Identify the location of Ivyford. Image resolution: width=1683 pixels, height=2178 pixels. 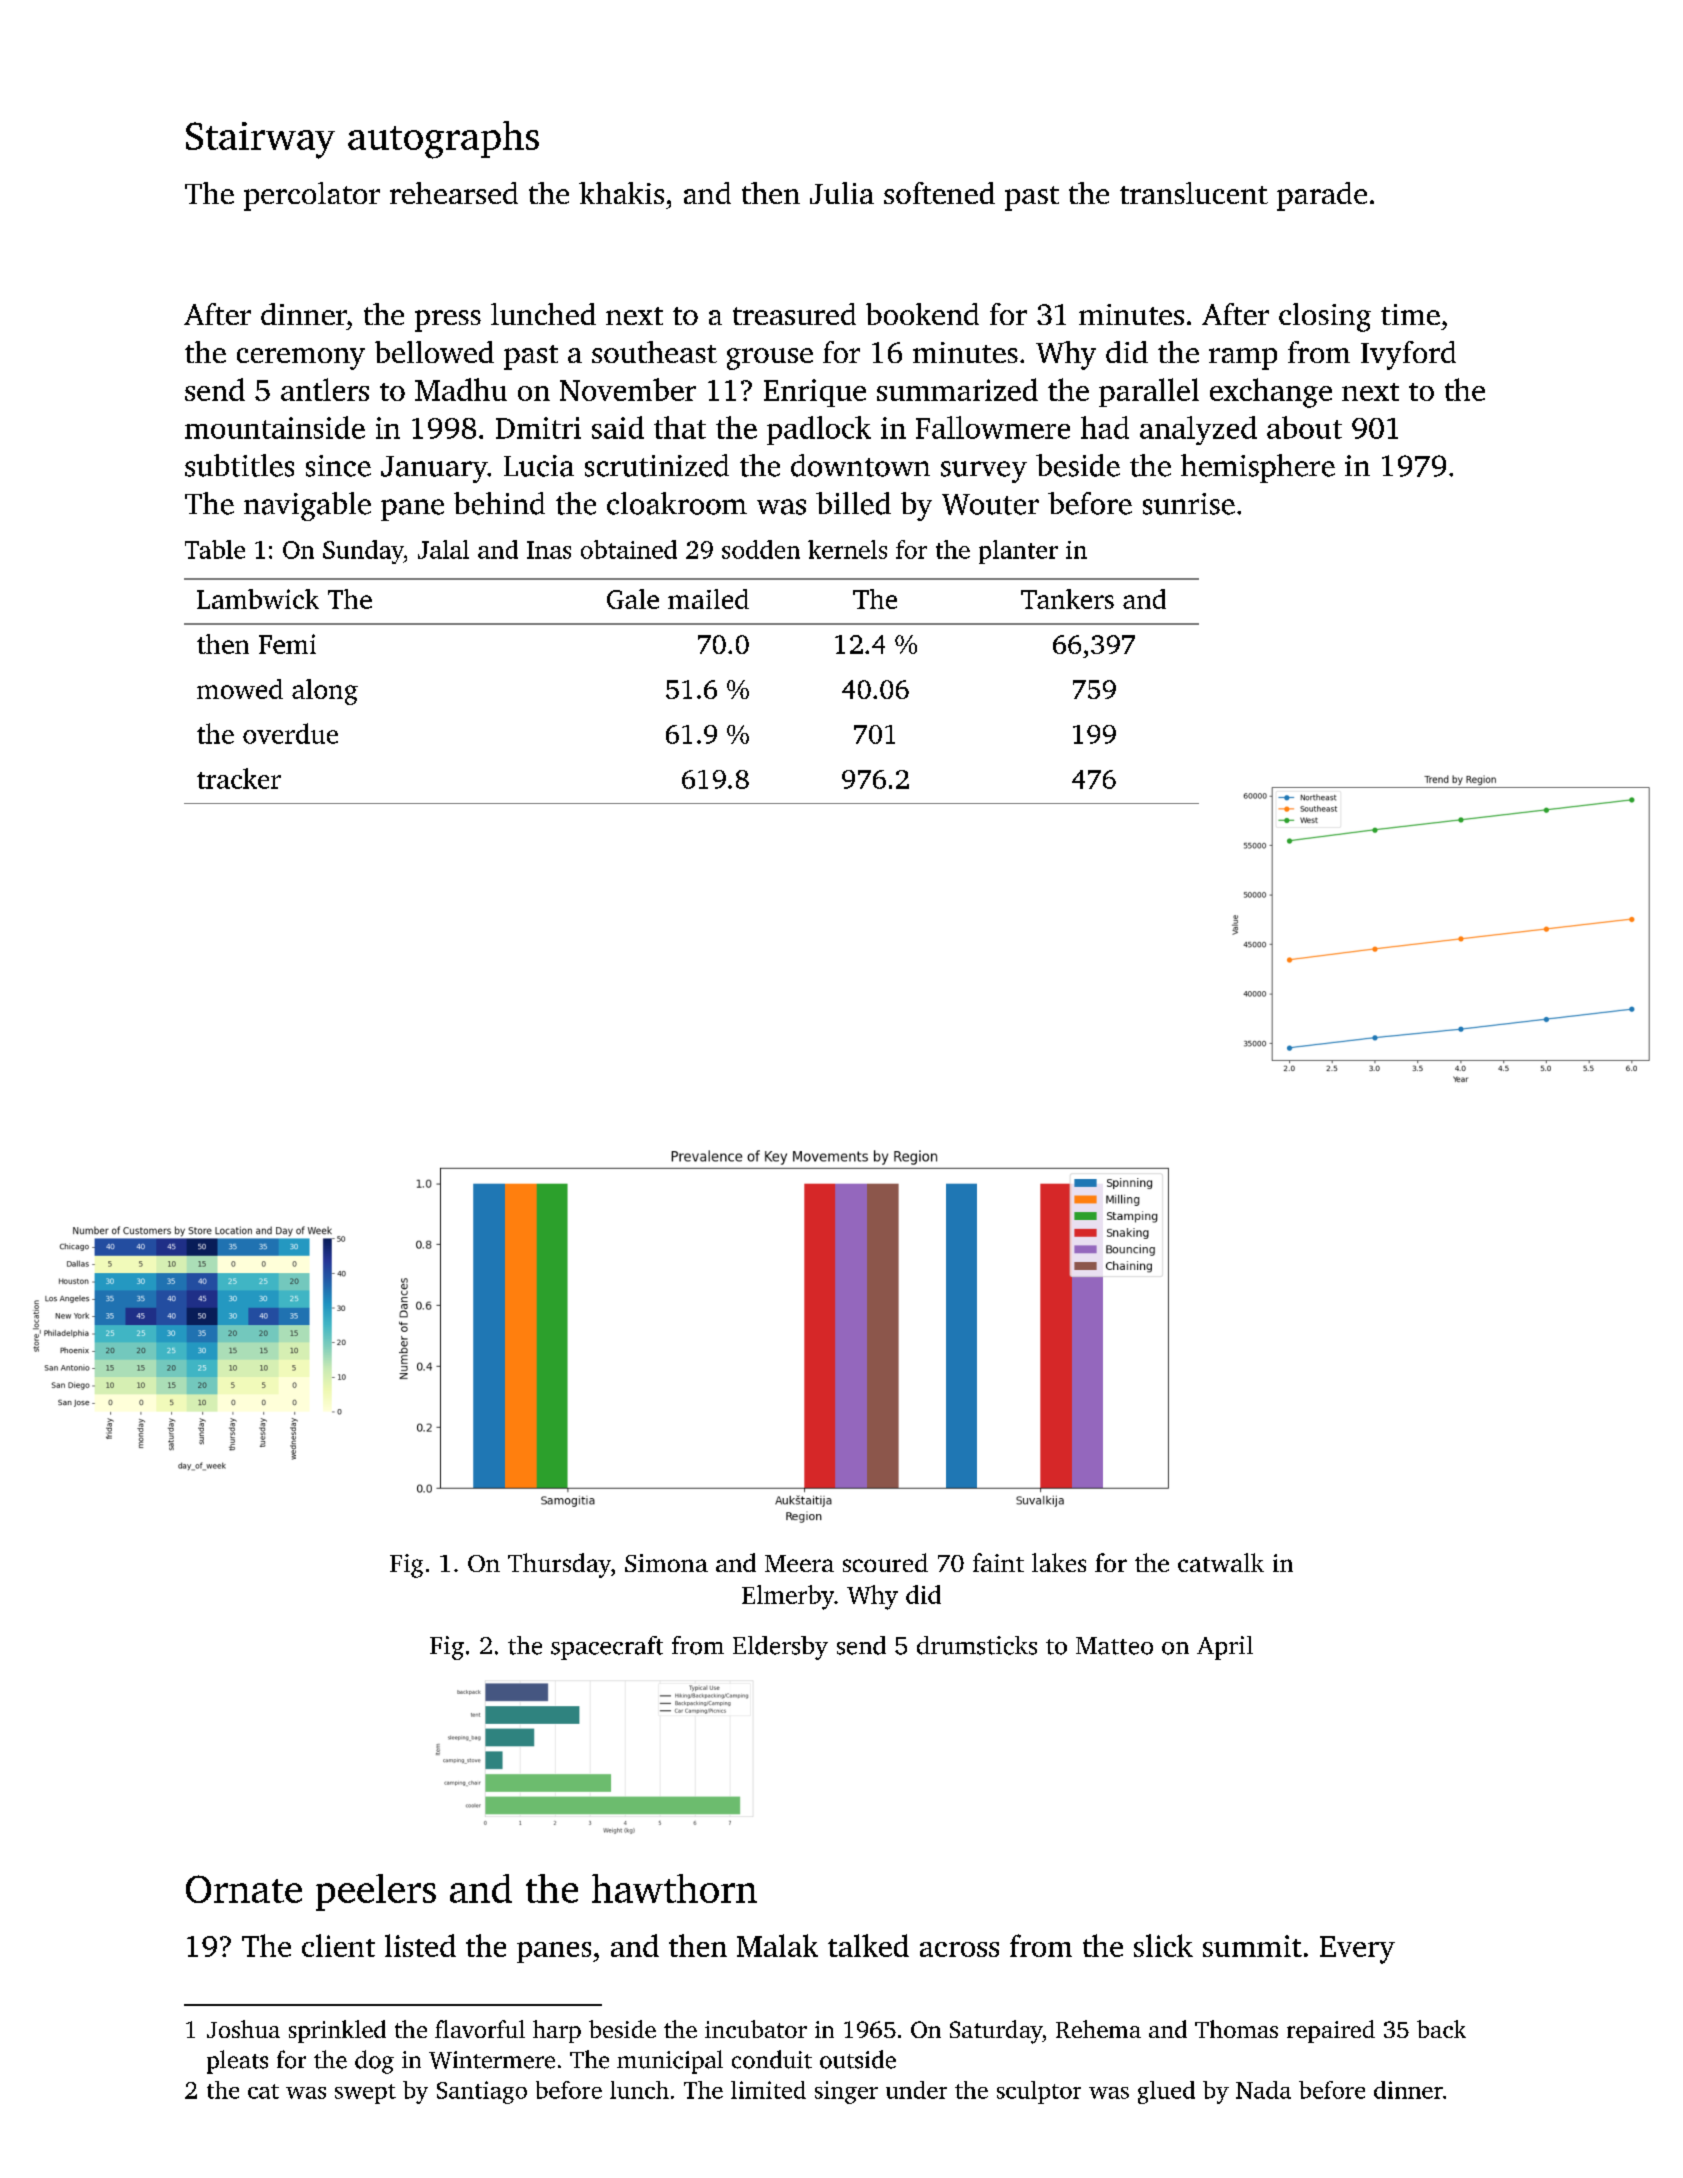
(1408, 355).
